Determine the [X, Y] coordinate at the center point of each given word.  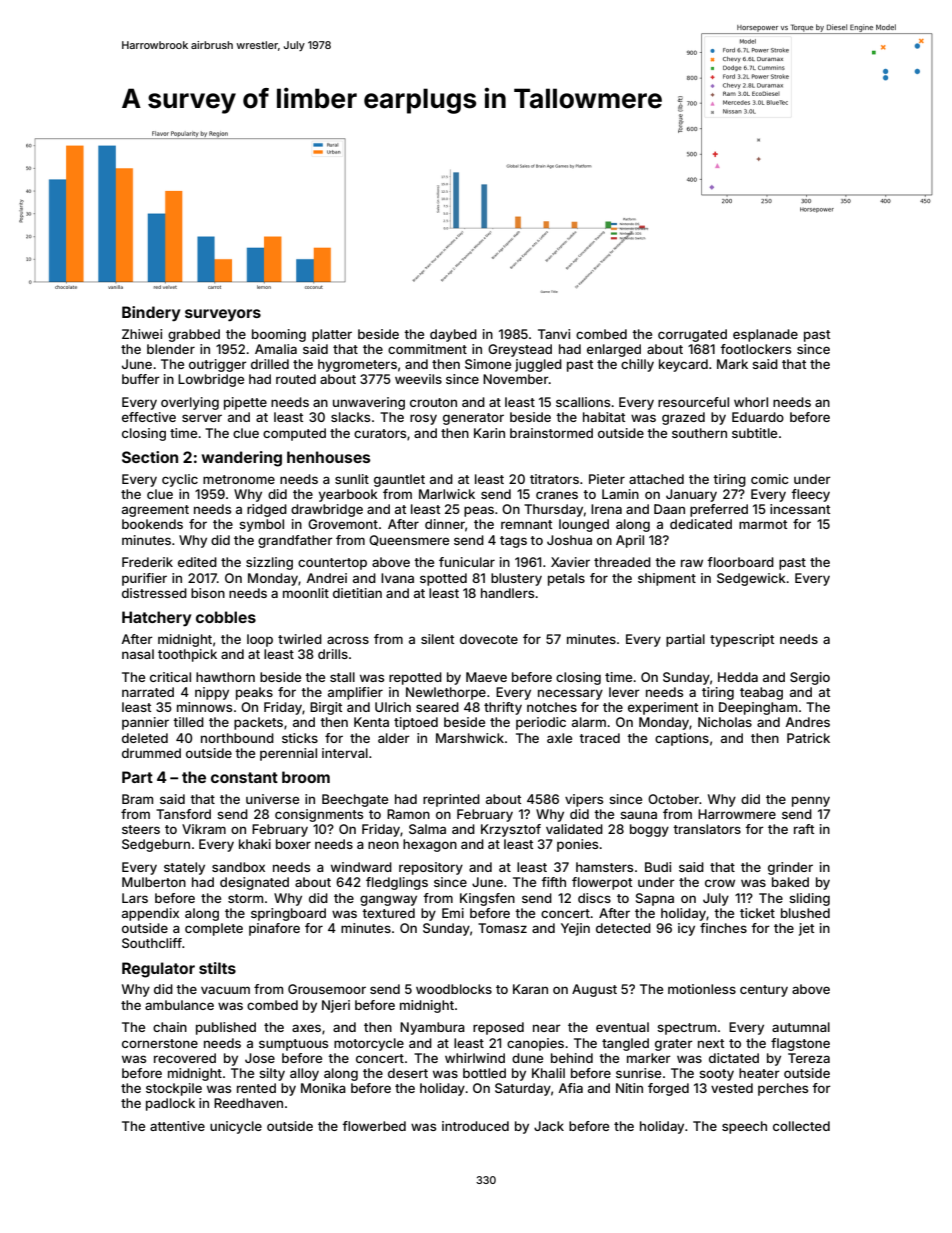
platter [332, 335]
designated [254, 883]
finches [723, 928]
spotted [443, 579]
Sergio [810, 678]
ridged [267, 510]
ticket [757, 913]
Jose [260, 1058]
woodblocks [454, 989]
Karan [530, 989]
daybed [453, 335]
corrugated [692, 335]
